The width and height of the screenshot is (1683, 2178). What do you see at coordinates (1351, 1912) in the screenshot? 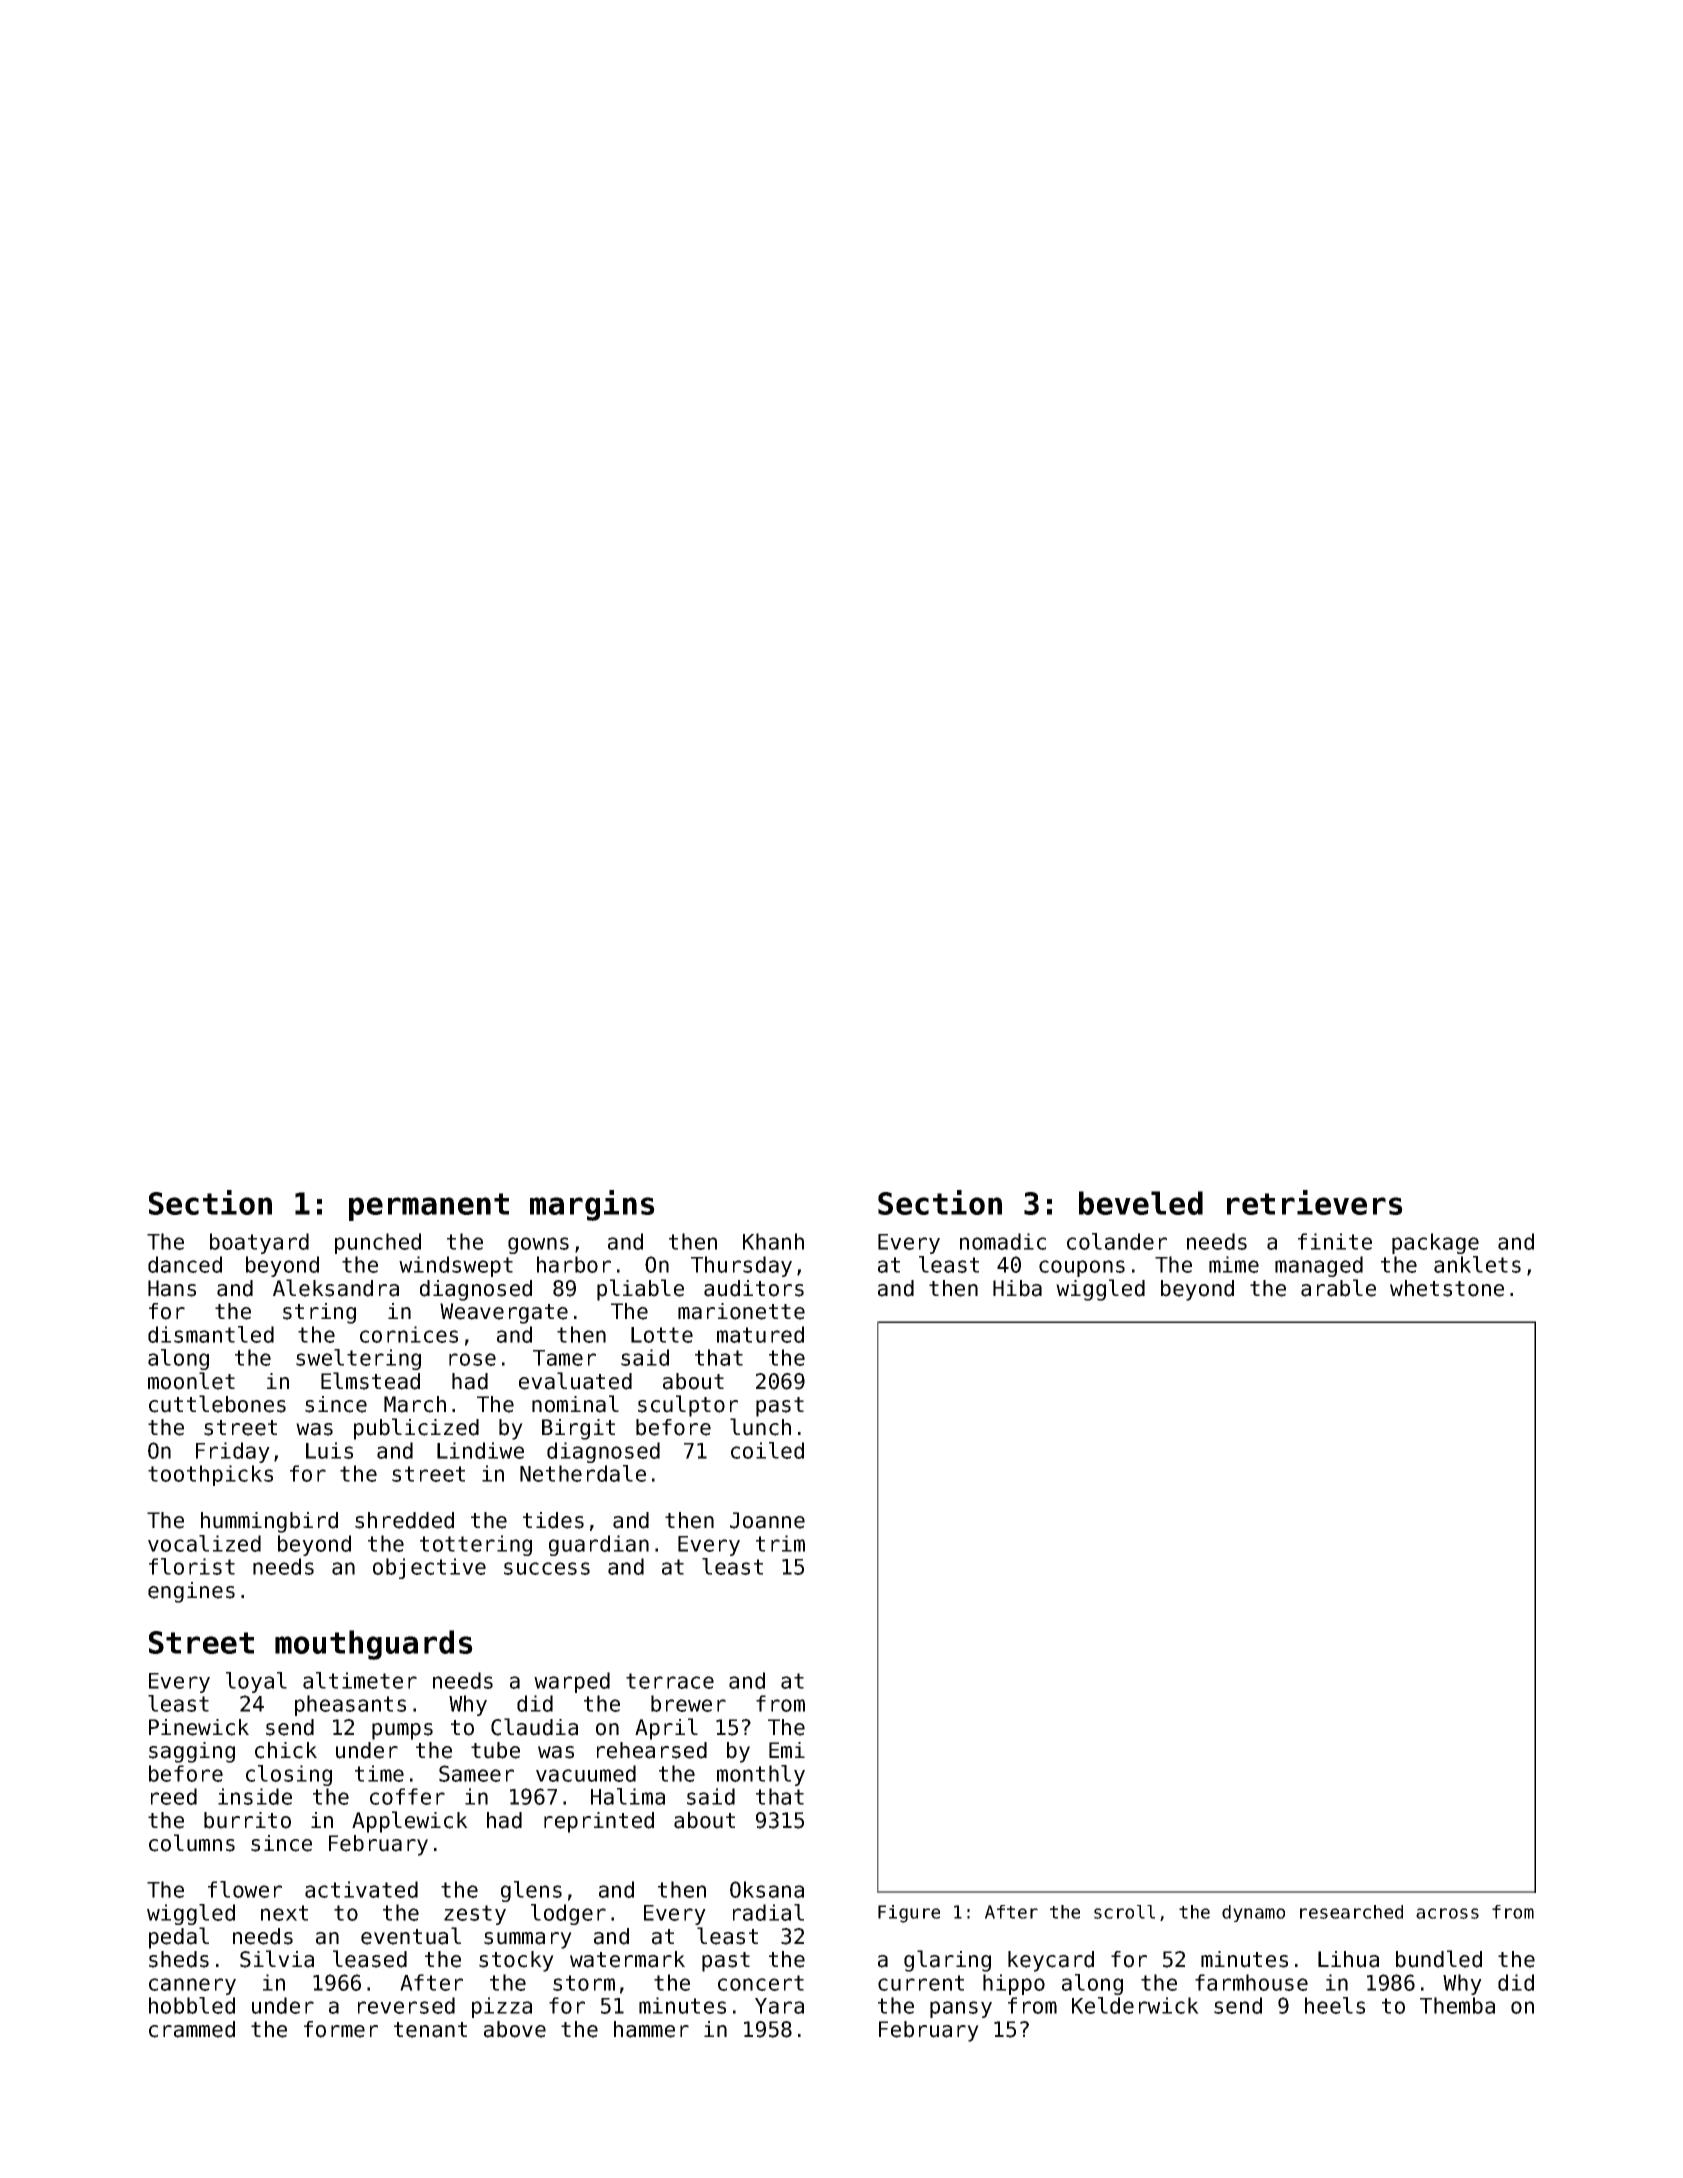
I see `researched` at bounding box center [1351, 1912].
